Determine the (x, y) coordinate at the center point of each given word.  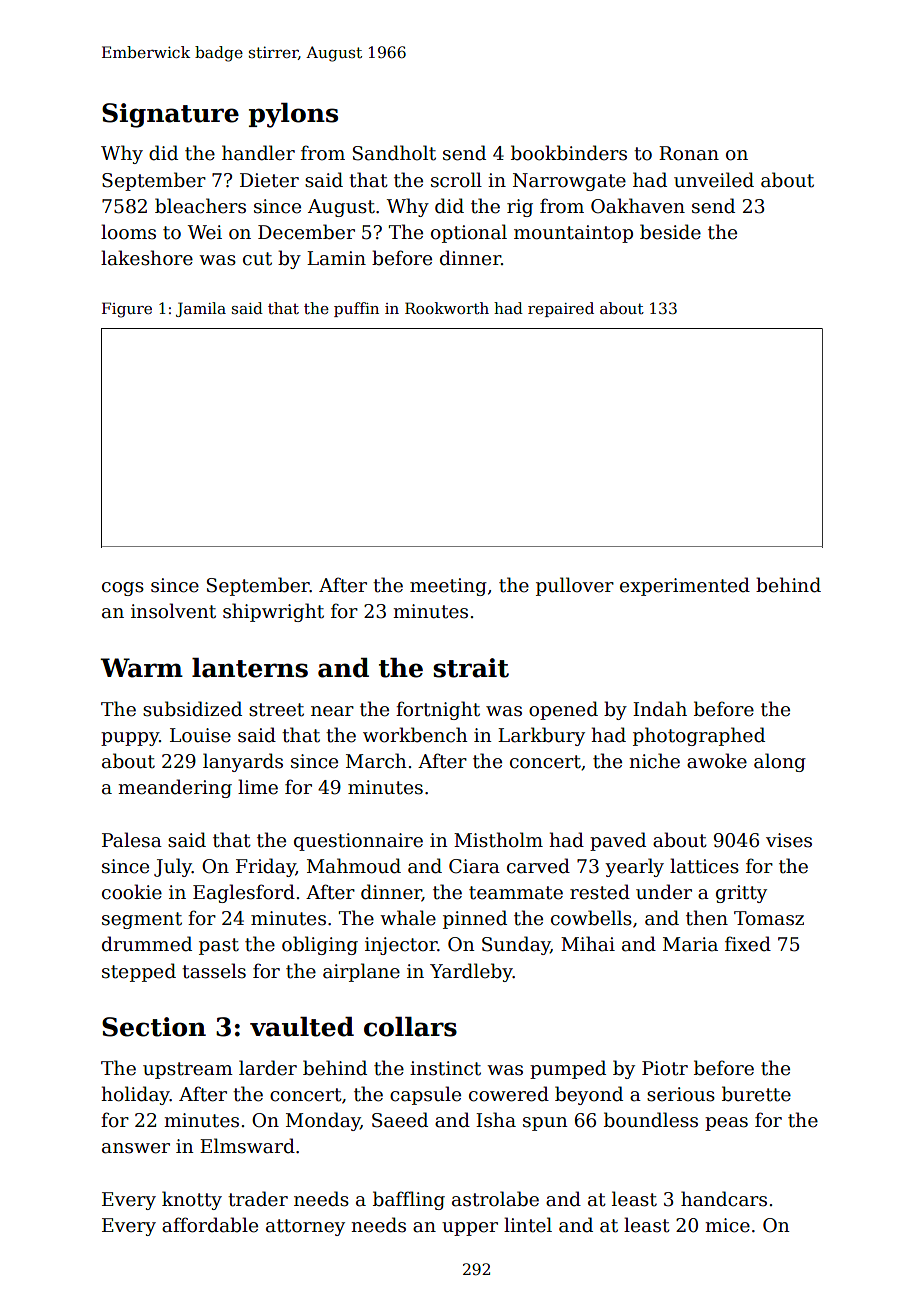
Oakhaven (638, 206)
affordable (210, 1225)
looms (128, 232)
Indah (660, 709)
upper (470, 1229)
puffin (356, 309)
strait (471, 668)
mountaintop (573, 234)
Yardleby (471, 972)
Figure (127, 310)
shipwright (273, 612)
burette (756, 1094)
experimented (685, 586)
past (219, 946)
